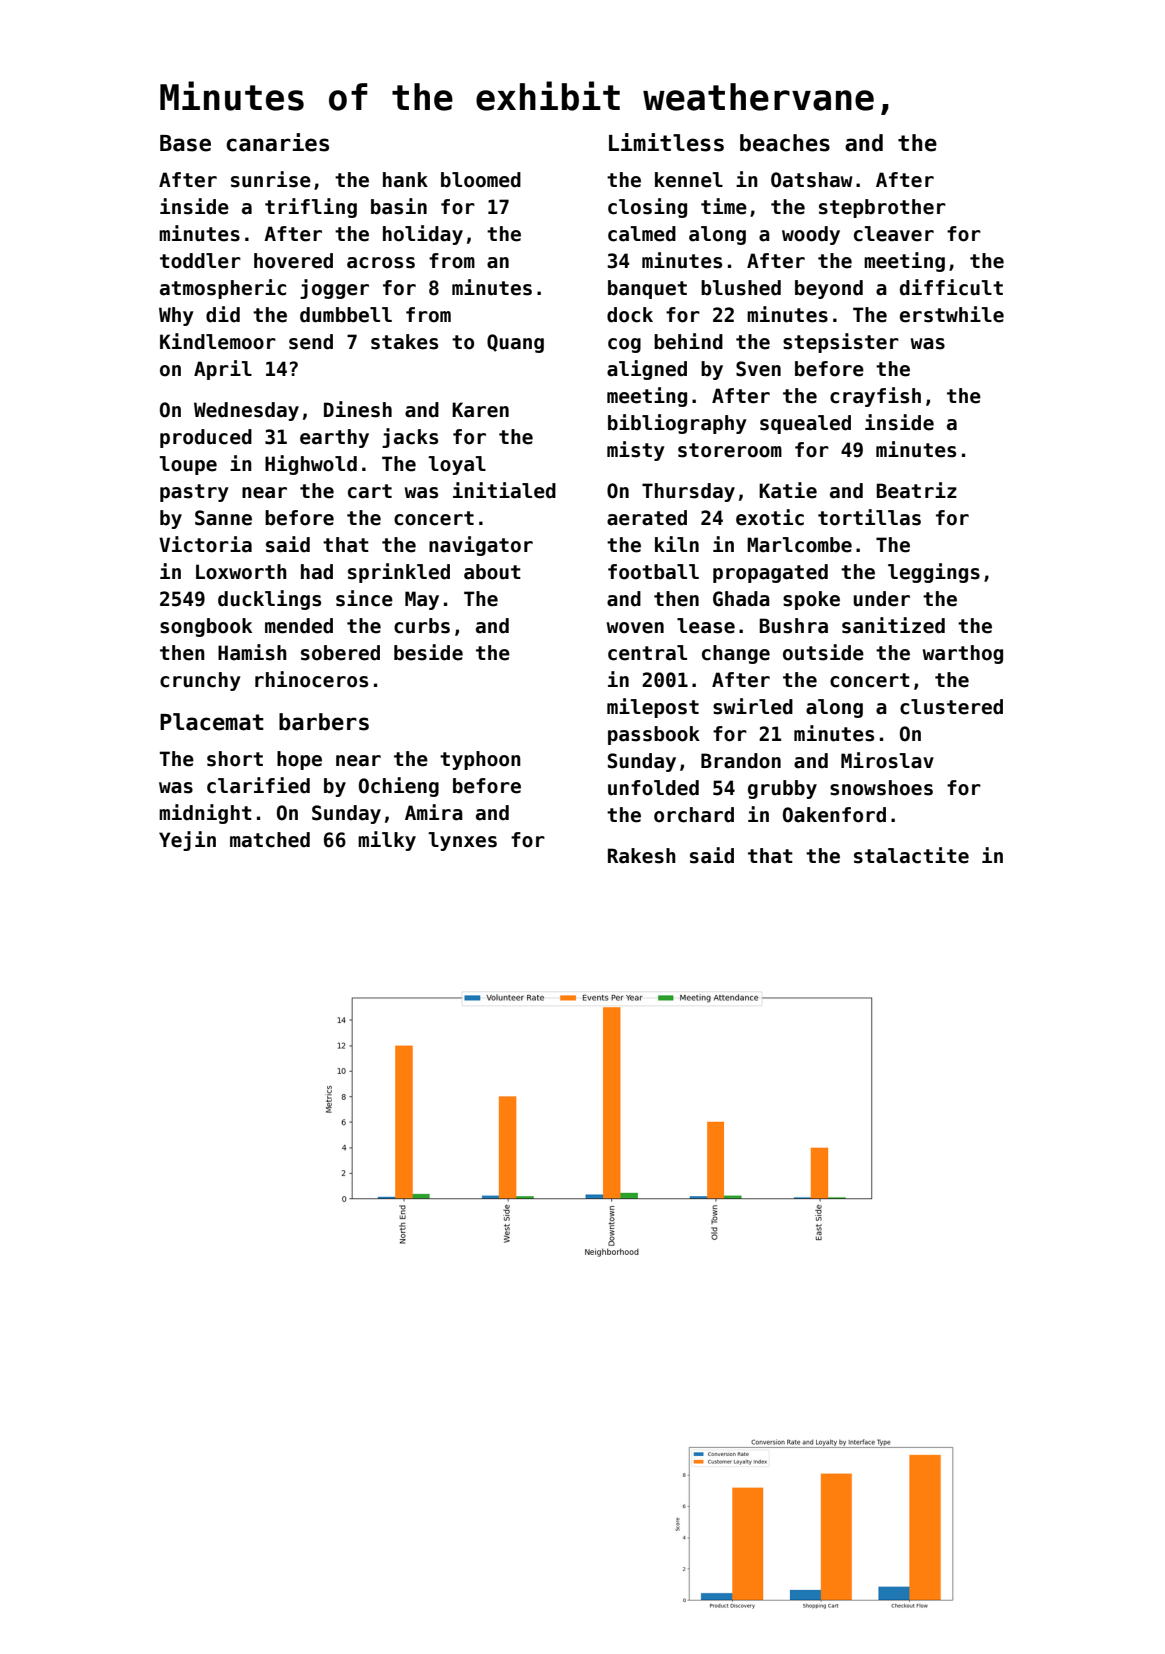  I want to click on cleaver, so click(894, 234).
